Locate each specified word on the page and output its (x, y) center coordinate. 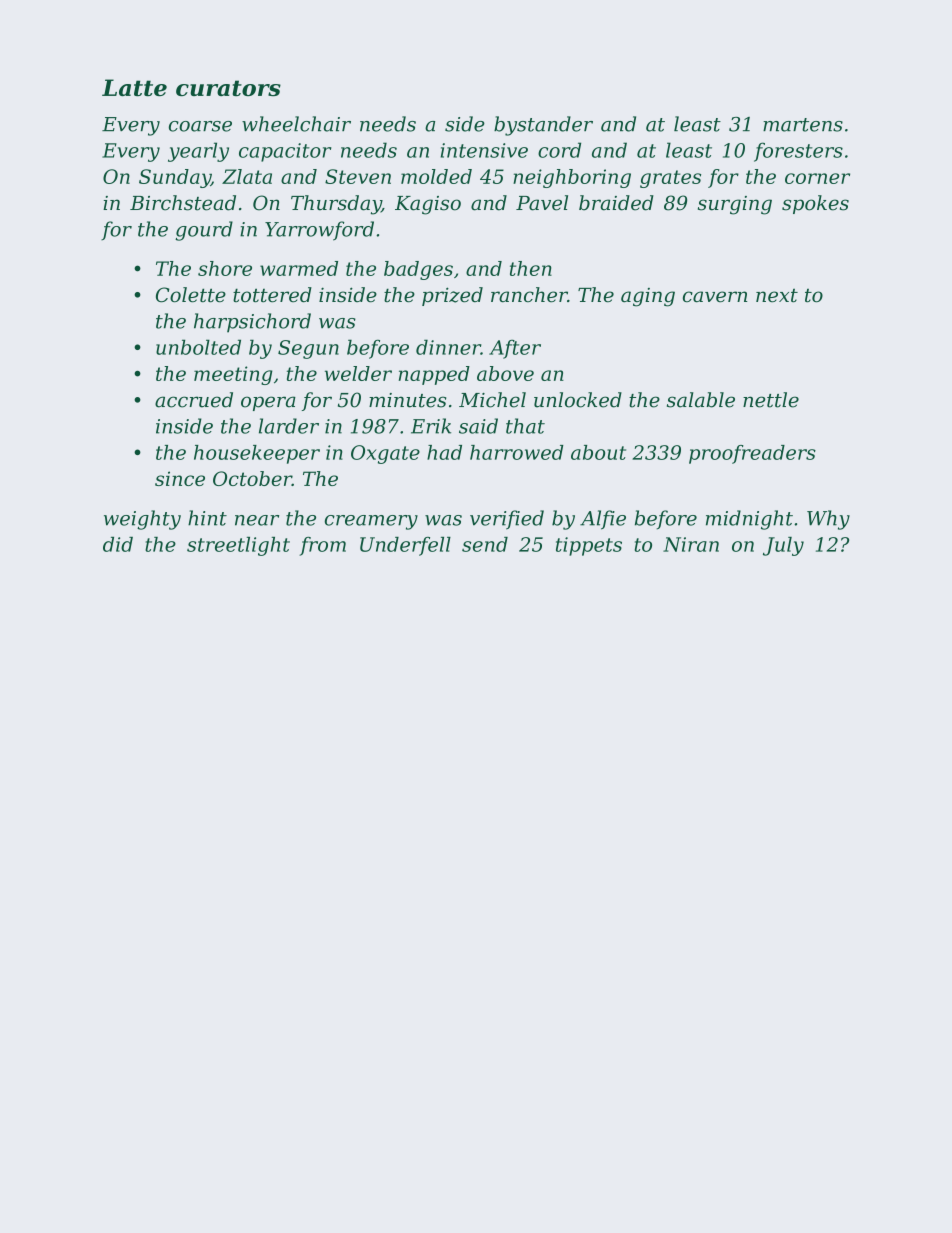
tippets (589, 546)
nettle (771, 400)
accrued (194, 400)
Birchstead (183, 203)
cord (559, 150)
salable (701, 400)
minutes (407, 400)
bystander (543, 126)
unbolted (198, 347)
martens (803, 125)
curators (228, 88)
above (505, 373)
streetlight (238, 546)
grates (670, 179)
